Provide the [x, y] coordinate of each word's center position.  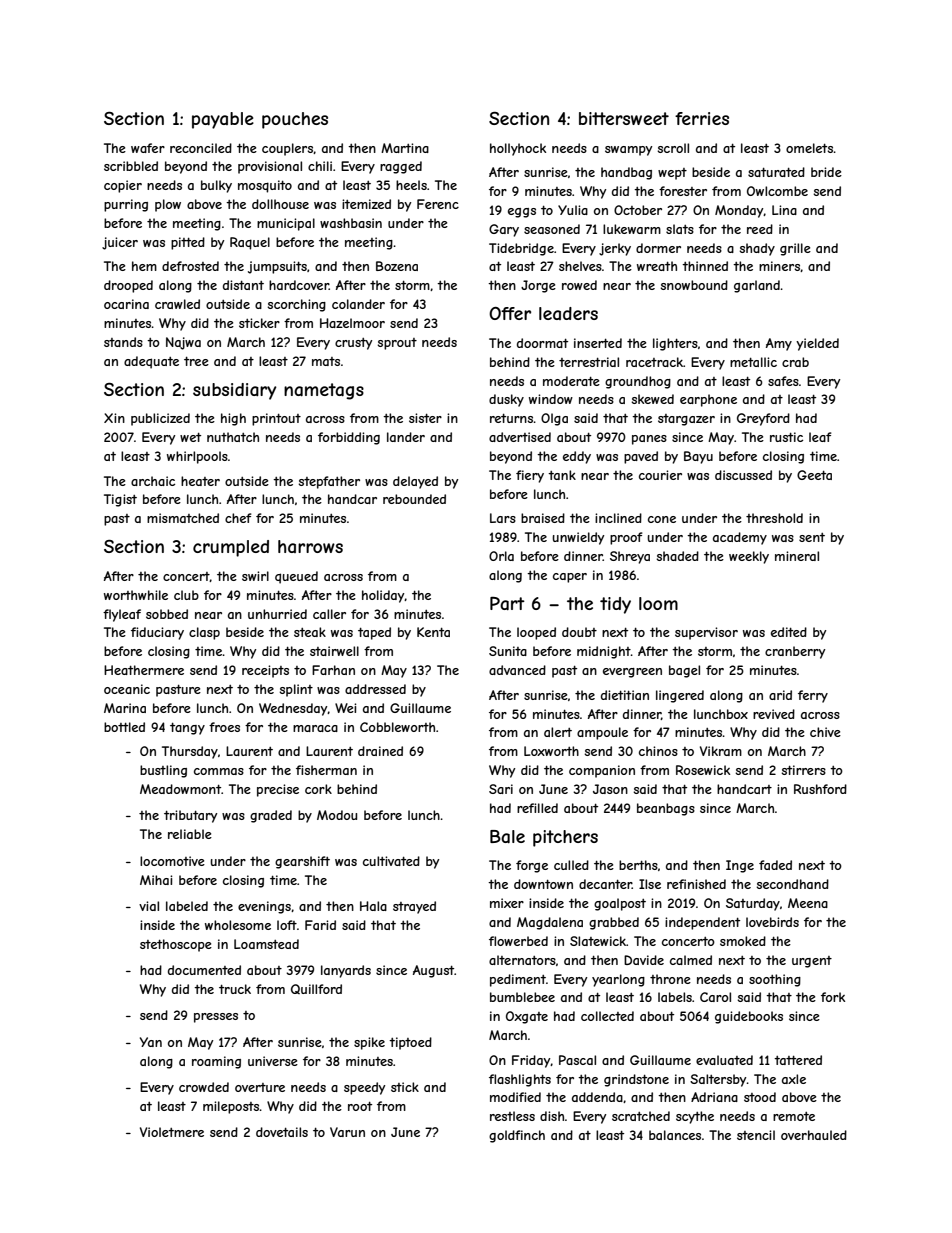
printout [276, 419]
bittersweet [624, 118]
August [434, 971]
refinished [696, 884]
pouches [295, 120]
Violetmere [172, 1132]
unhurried [277, 614]
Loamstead [266, 944]
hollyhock [518, 149]
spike [369, 1043]
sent [812, 537]
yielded [817, 344]
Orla [501, 556]
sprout [397, 344]
